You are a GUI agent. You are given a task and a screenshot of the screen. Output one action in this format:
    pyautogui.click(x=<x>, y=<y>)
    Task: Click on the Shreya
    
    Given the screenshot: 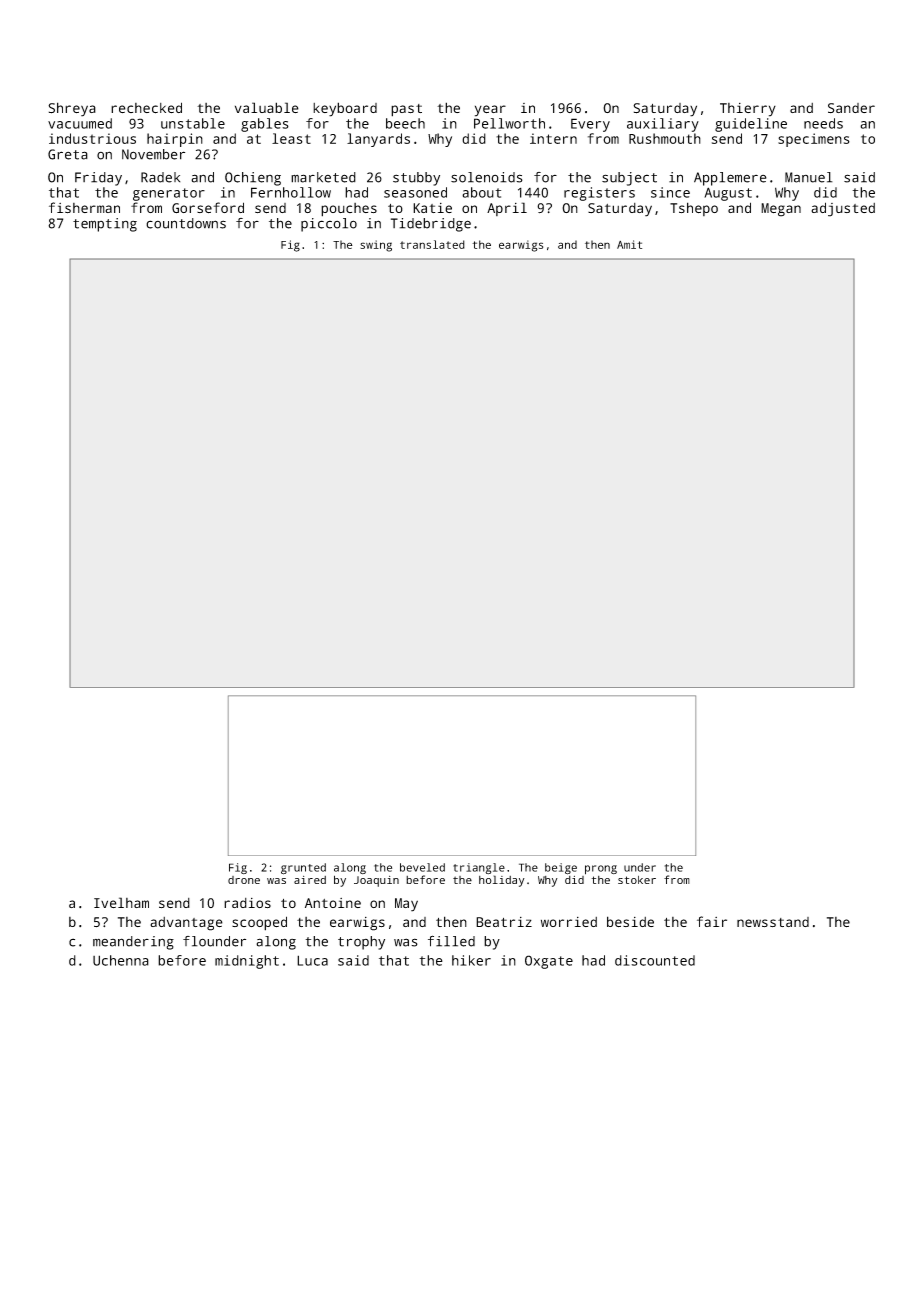 What is the action you would take?
    pyautogui.click(x=72, y=109)
